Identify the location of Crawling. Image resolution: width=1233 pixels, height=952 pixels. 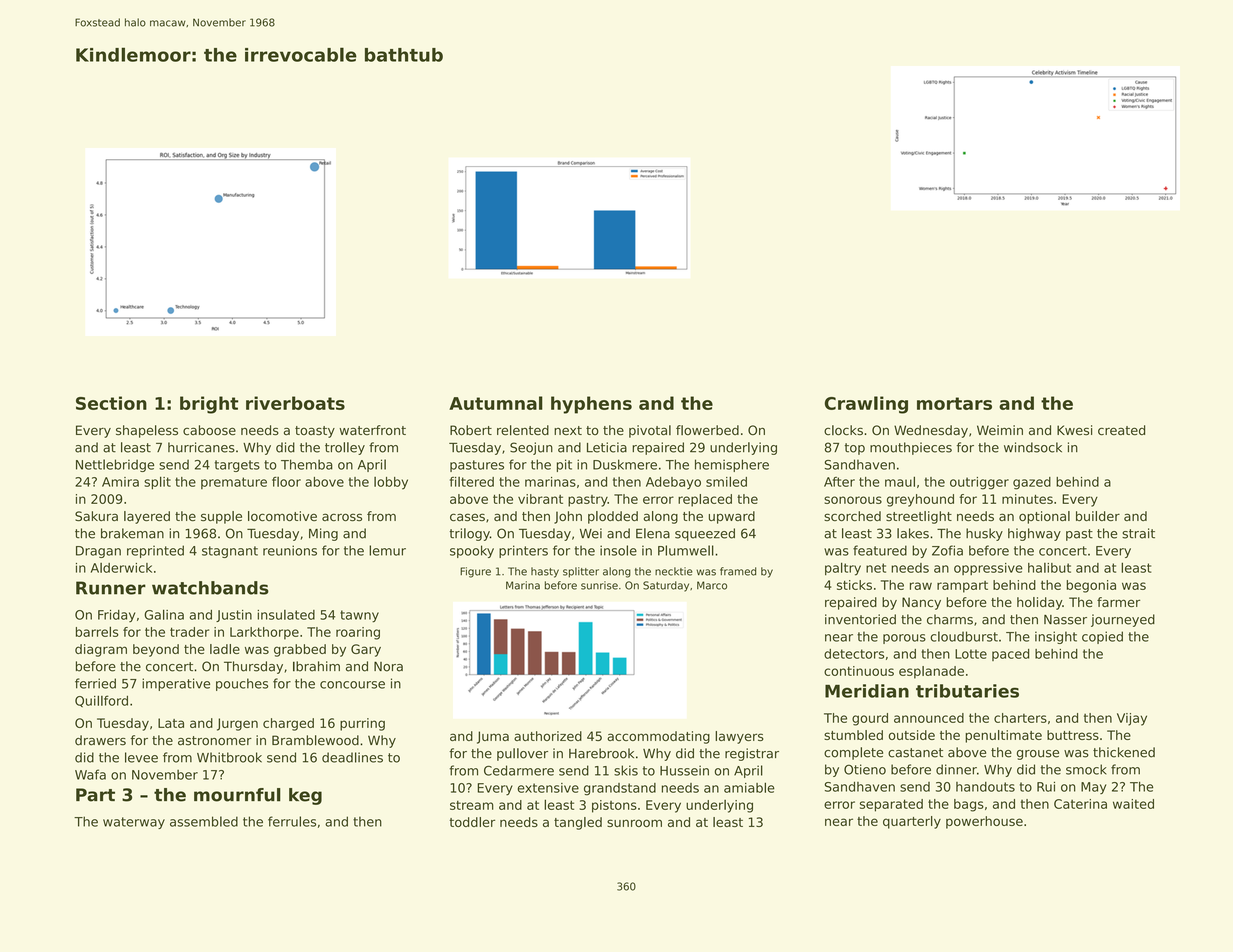
(866, 405).
